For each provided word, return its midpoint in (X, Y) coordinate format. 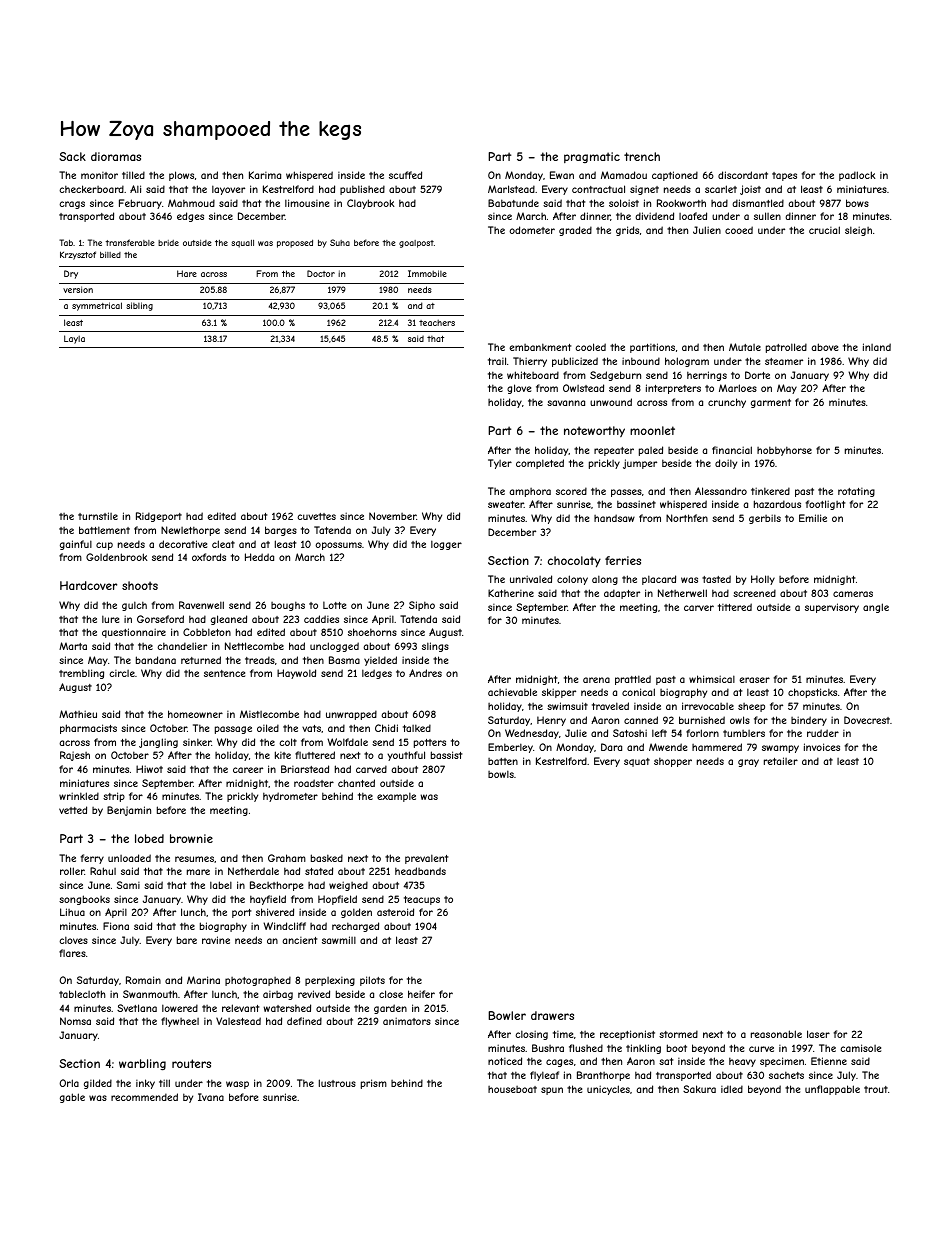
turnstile (98, 516)
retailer (781, 761)
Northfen (687, 518)
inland (877, 347)
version (78, 289)
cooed (739, 230)
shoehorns (372, 632)
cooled (590, 347)
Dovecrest (867, 720)
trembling (81, 674)
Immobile (427, 273)
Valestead (238, 1021)
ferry (92, 859)
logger (446, 545)
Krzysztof (78, 255)
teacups (422, 900)
